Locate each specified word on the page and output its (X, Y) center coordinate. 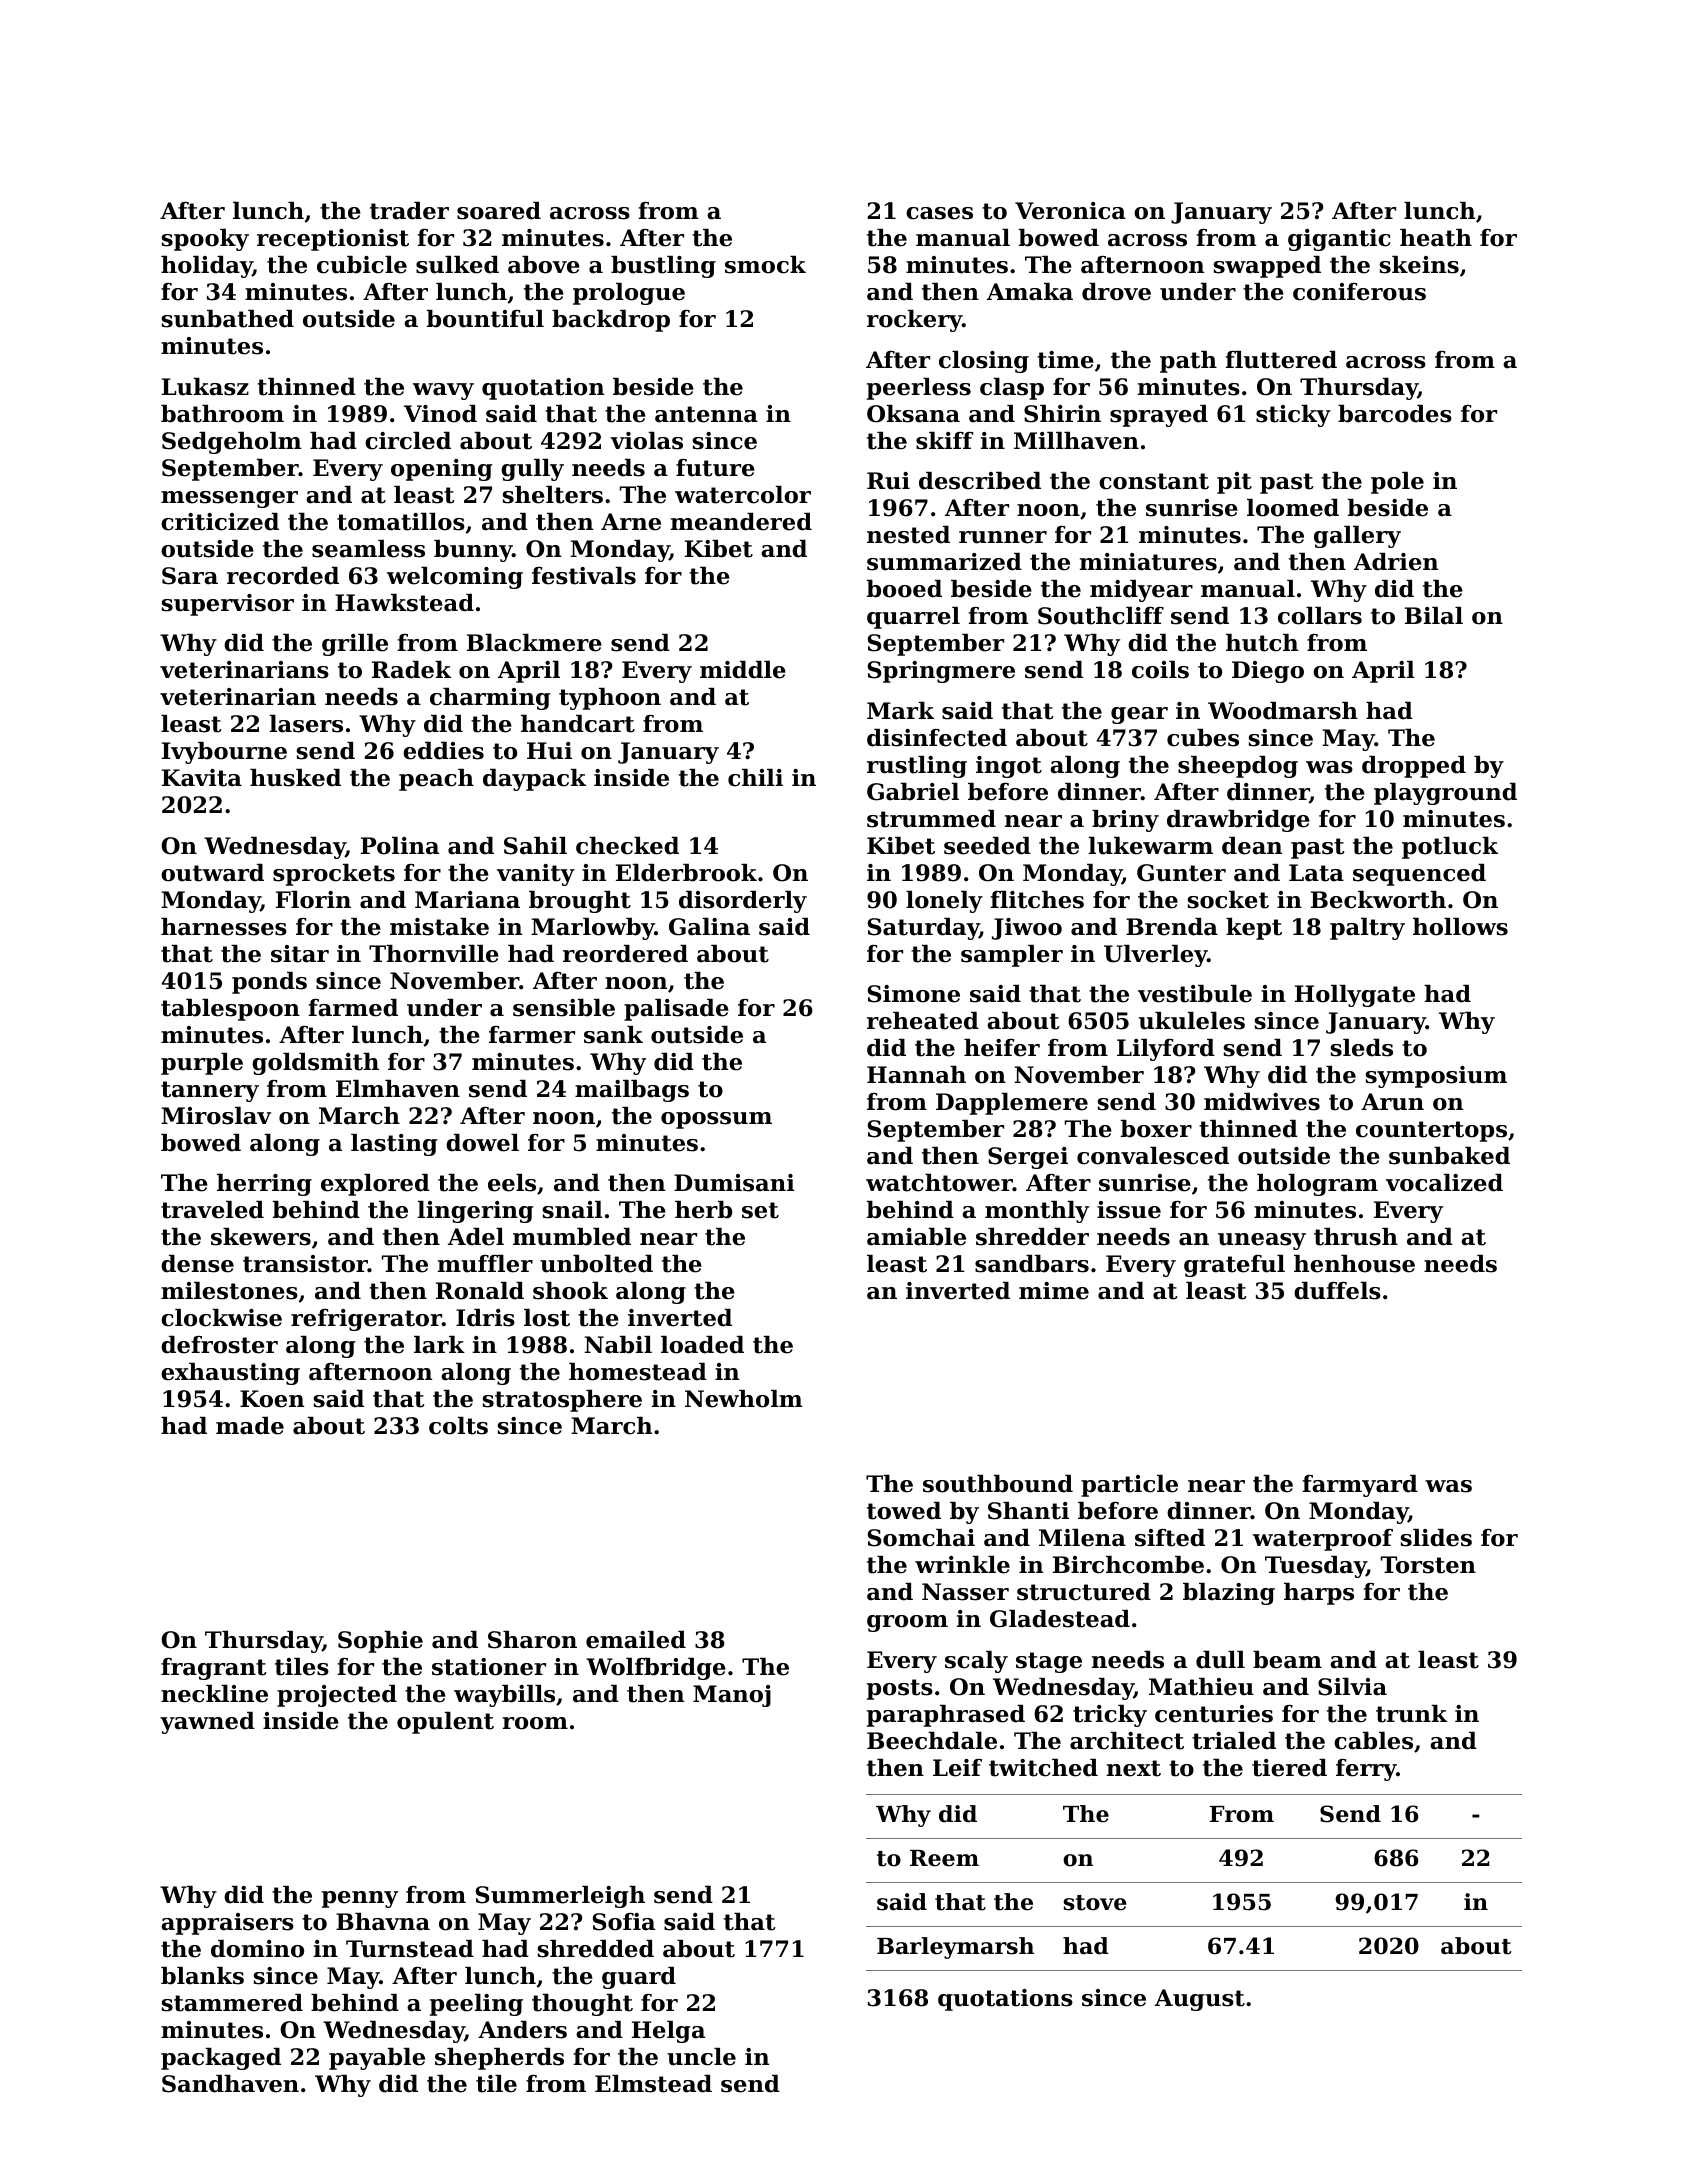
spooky (205, 240)
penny (360, 1899)
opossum (716, 1120)
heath (1436, 238)
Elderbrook (686, 873)
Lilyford (1166, 1050)
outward (212, 873)
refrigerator (366, 1320)
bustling (663, 267)
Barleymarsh (955, 1948)
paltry (1367, 929)
